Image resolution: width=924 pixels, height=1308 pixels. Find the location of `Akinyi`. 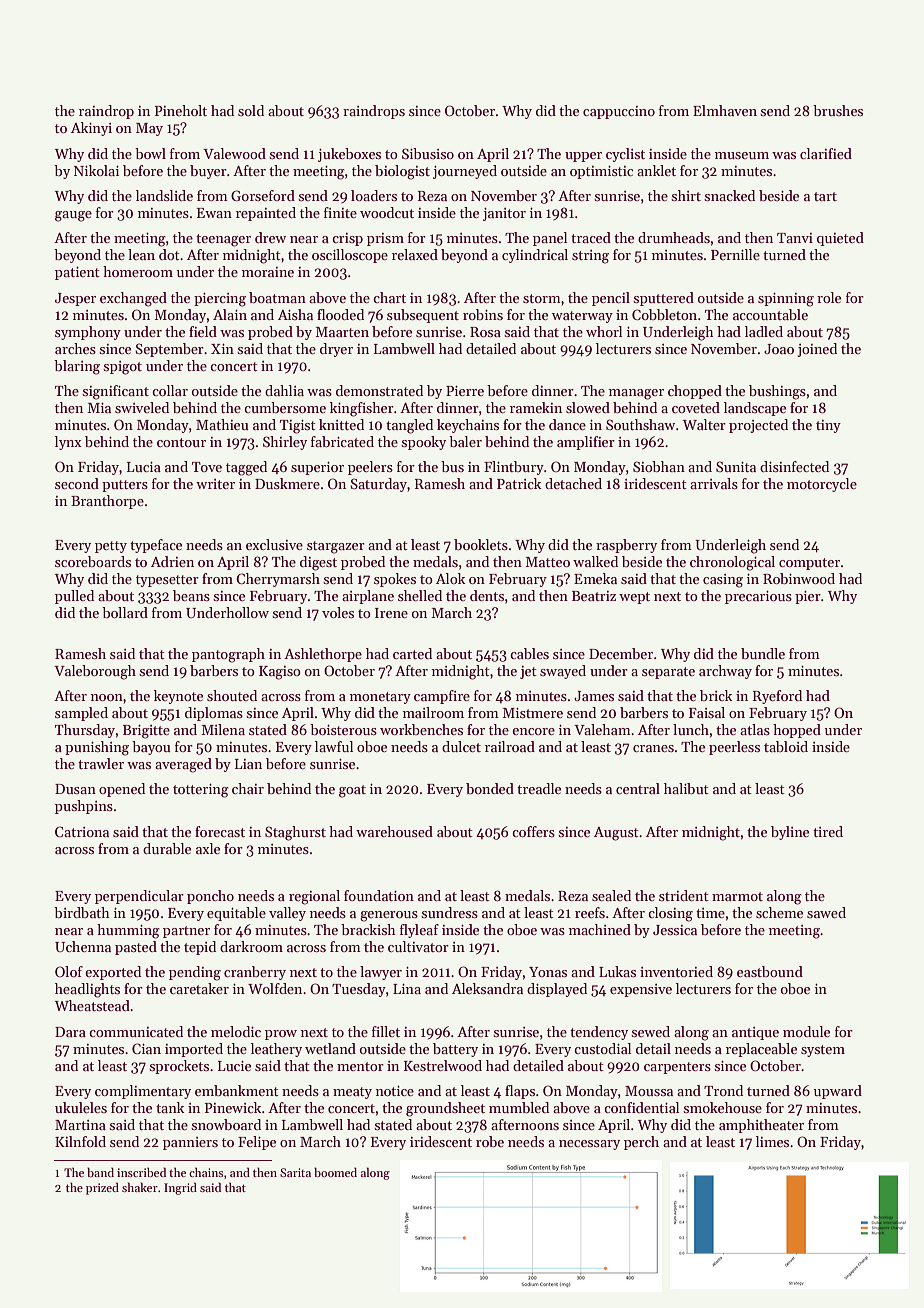

Akinyi is located at coordinates (91, 129).
